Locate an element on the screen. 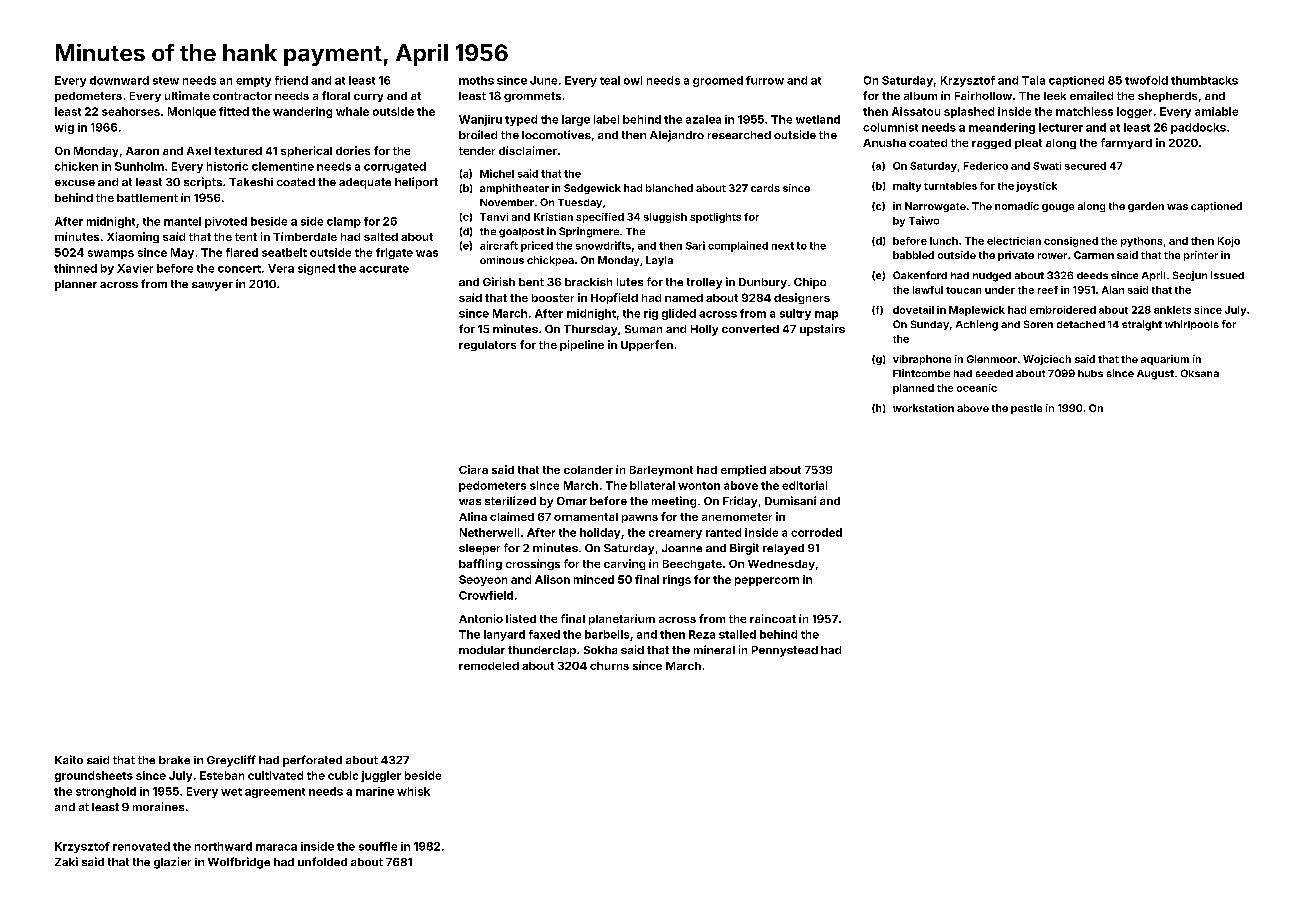 The width and height of the screenshot is (1308, 924). whisk is located at coordinates (413, 791).
